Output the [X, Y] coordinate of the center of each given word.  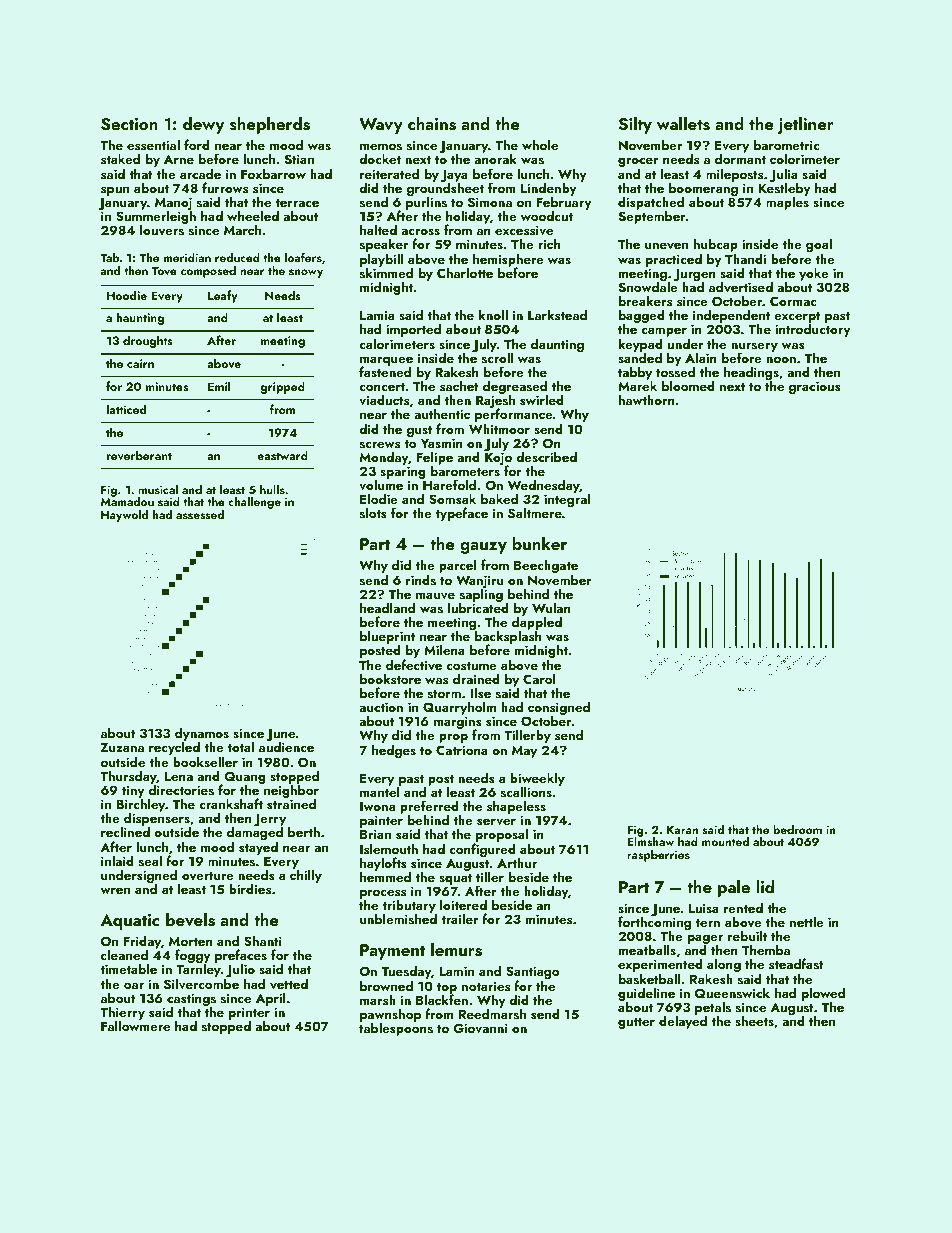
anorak [495, 159]
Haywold [124, 516]
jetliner [805, 125]
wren [115, 891]
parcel [458, 566]
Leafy [223, 296]
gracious [815, 387]
